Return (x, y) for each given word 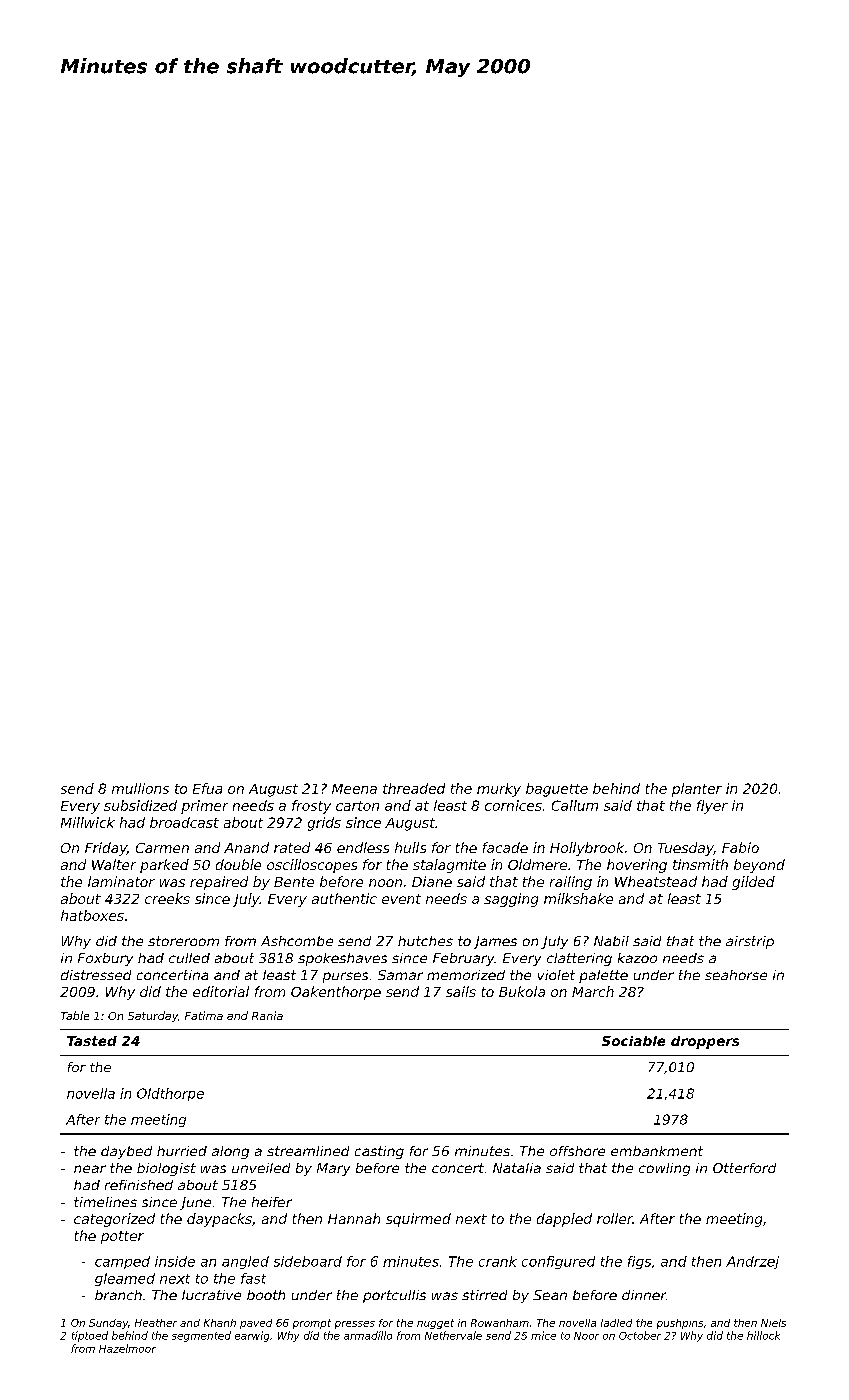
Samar (400, 975)
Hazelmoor (127, 1348)
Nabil (611, 941)
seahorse (736, 975)
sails (461, 991)
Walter (114, 864)
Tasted (92, 1041)
